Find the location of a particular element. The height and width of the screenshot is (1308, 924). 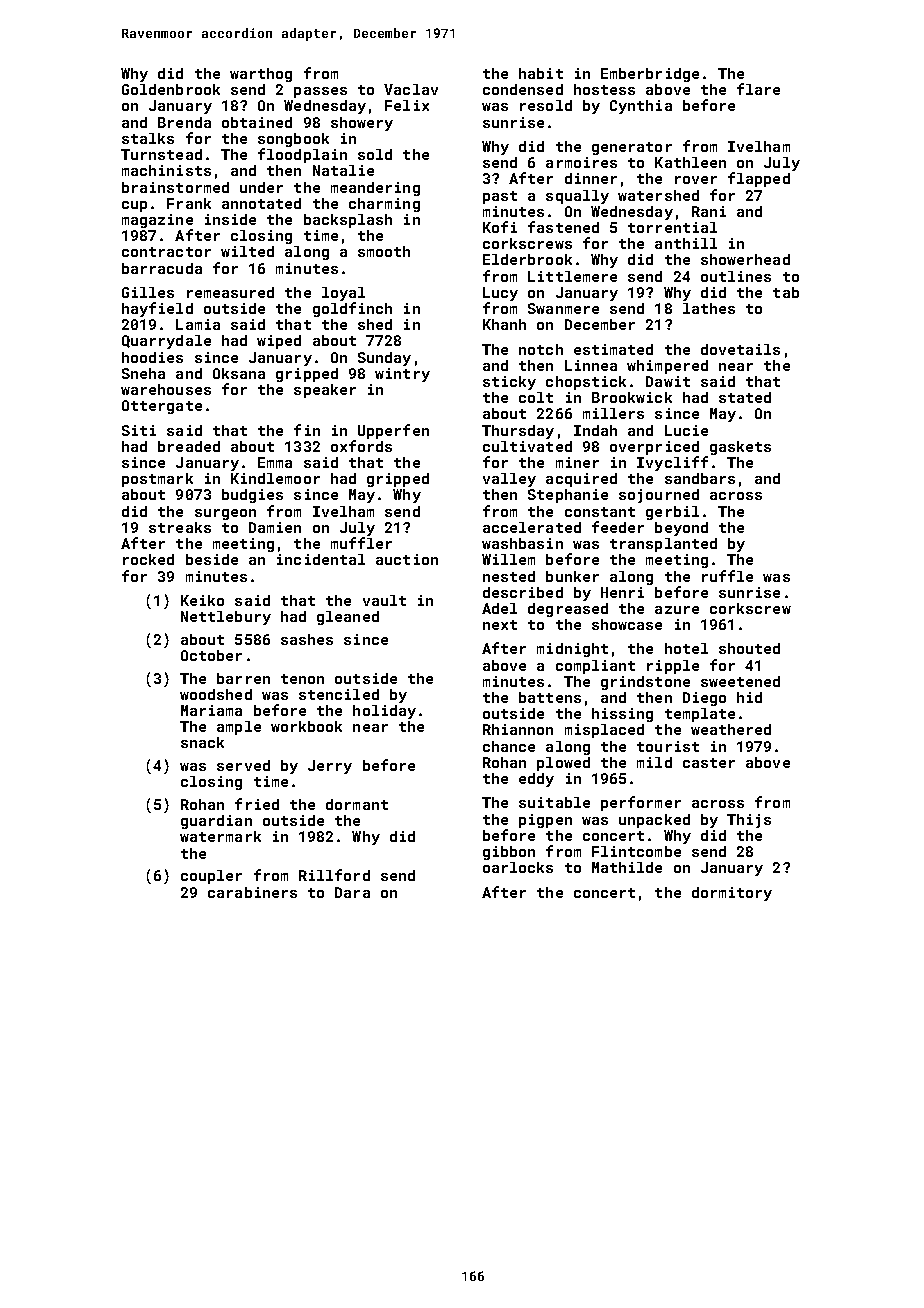

gaskets is located at coordinates (740, 448).
